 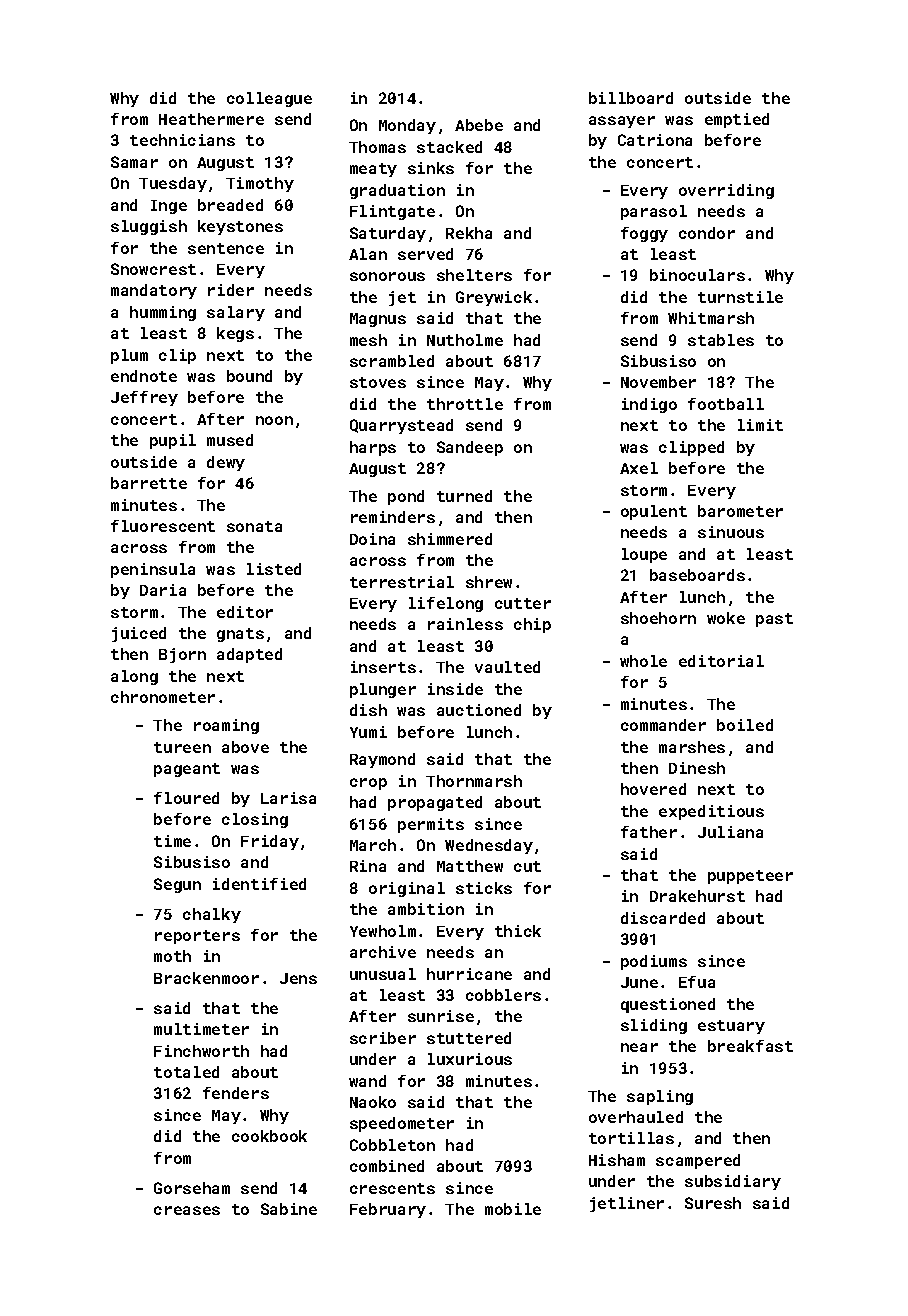 I want to click on woke, so click(x=726, y=618).
